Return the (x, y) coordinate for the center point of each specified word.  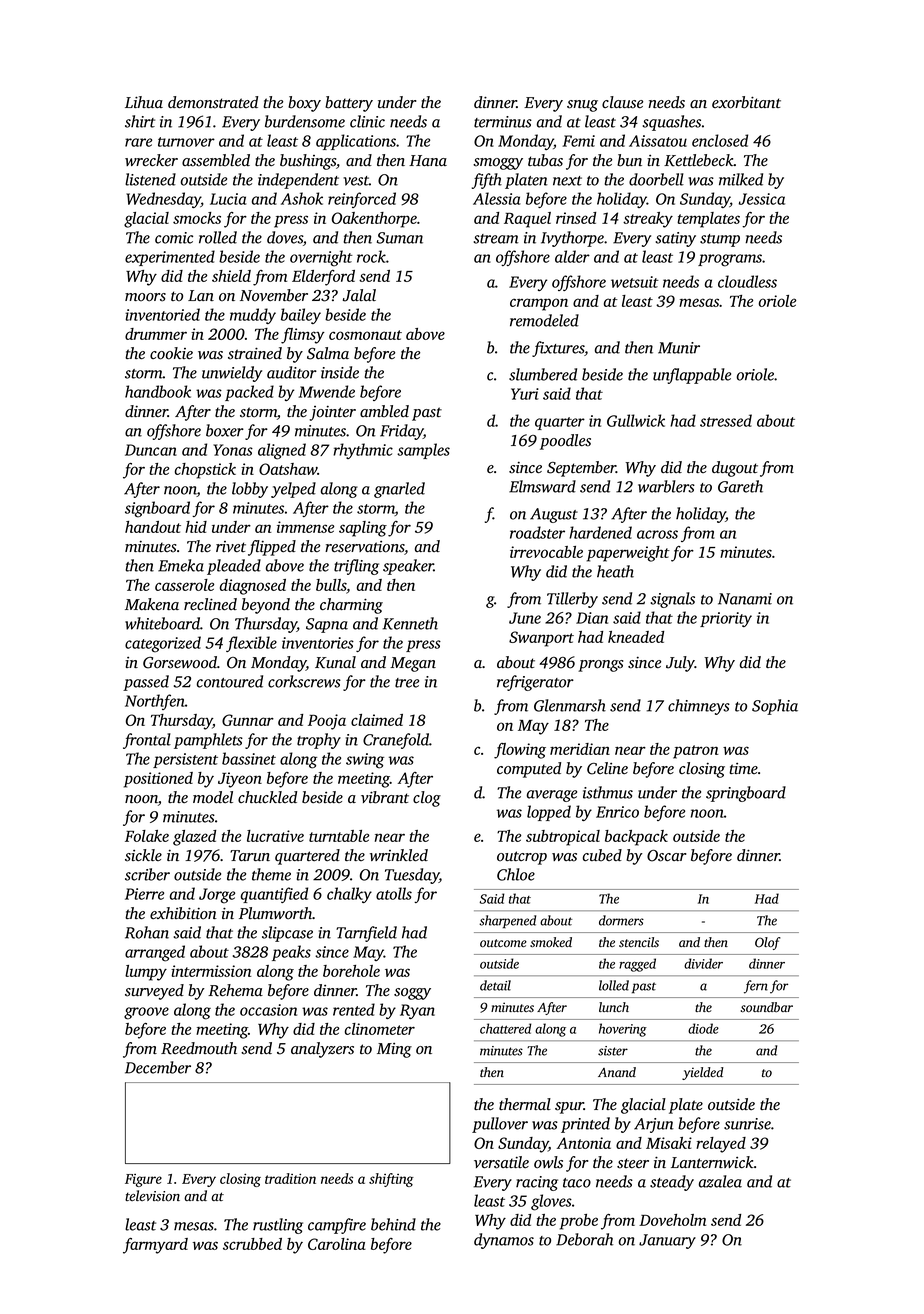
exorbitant (746, 102)
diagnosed (253, 587)
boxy (304, 104)
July (680, 664)
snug (582, 106)
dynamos (504, 1241)
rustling (278, 1226)
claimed (377, 720)
